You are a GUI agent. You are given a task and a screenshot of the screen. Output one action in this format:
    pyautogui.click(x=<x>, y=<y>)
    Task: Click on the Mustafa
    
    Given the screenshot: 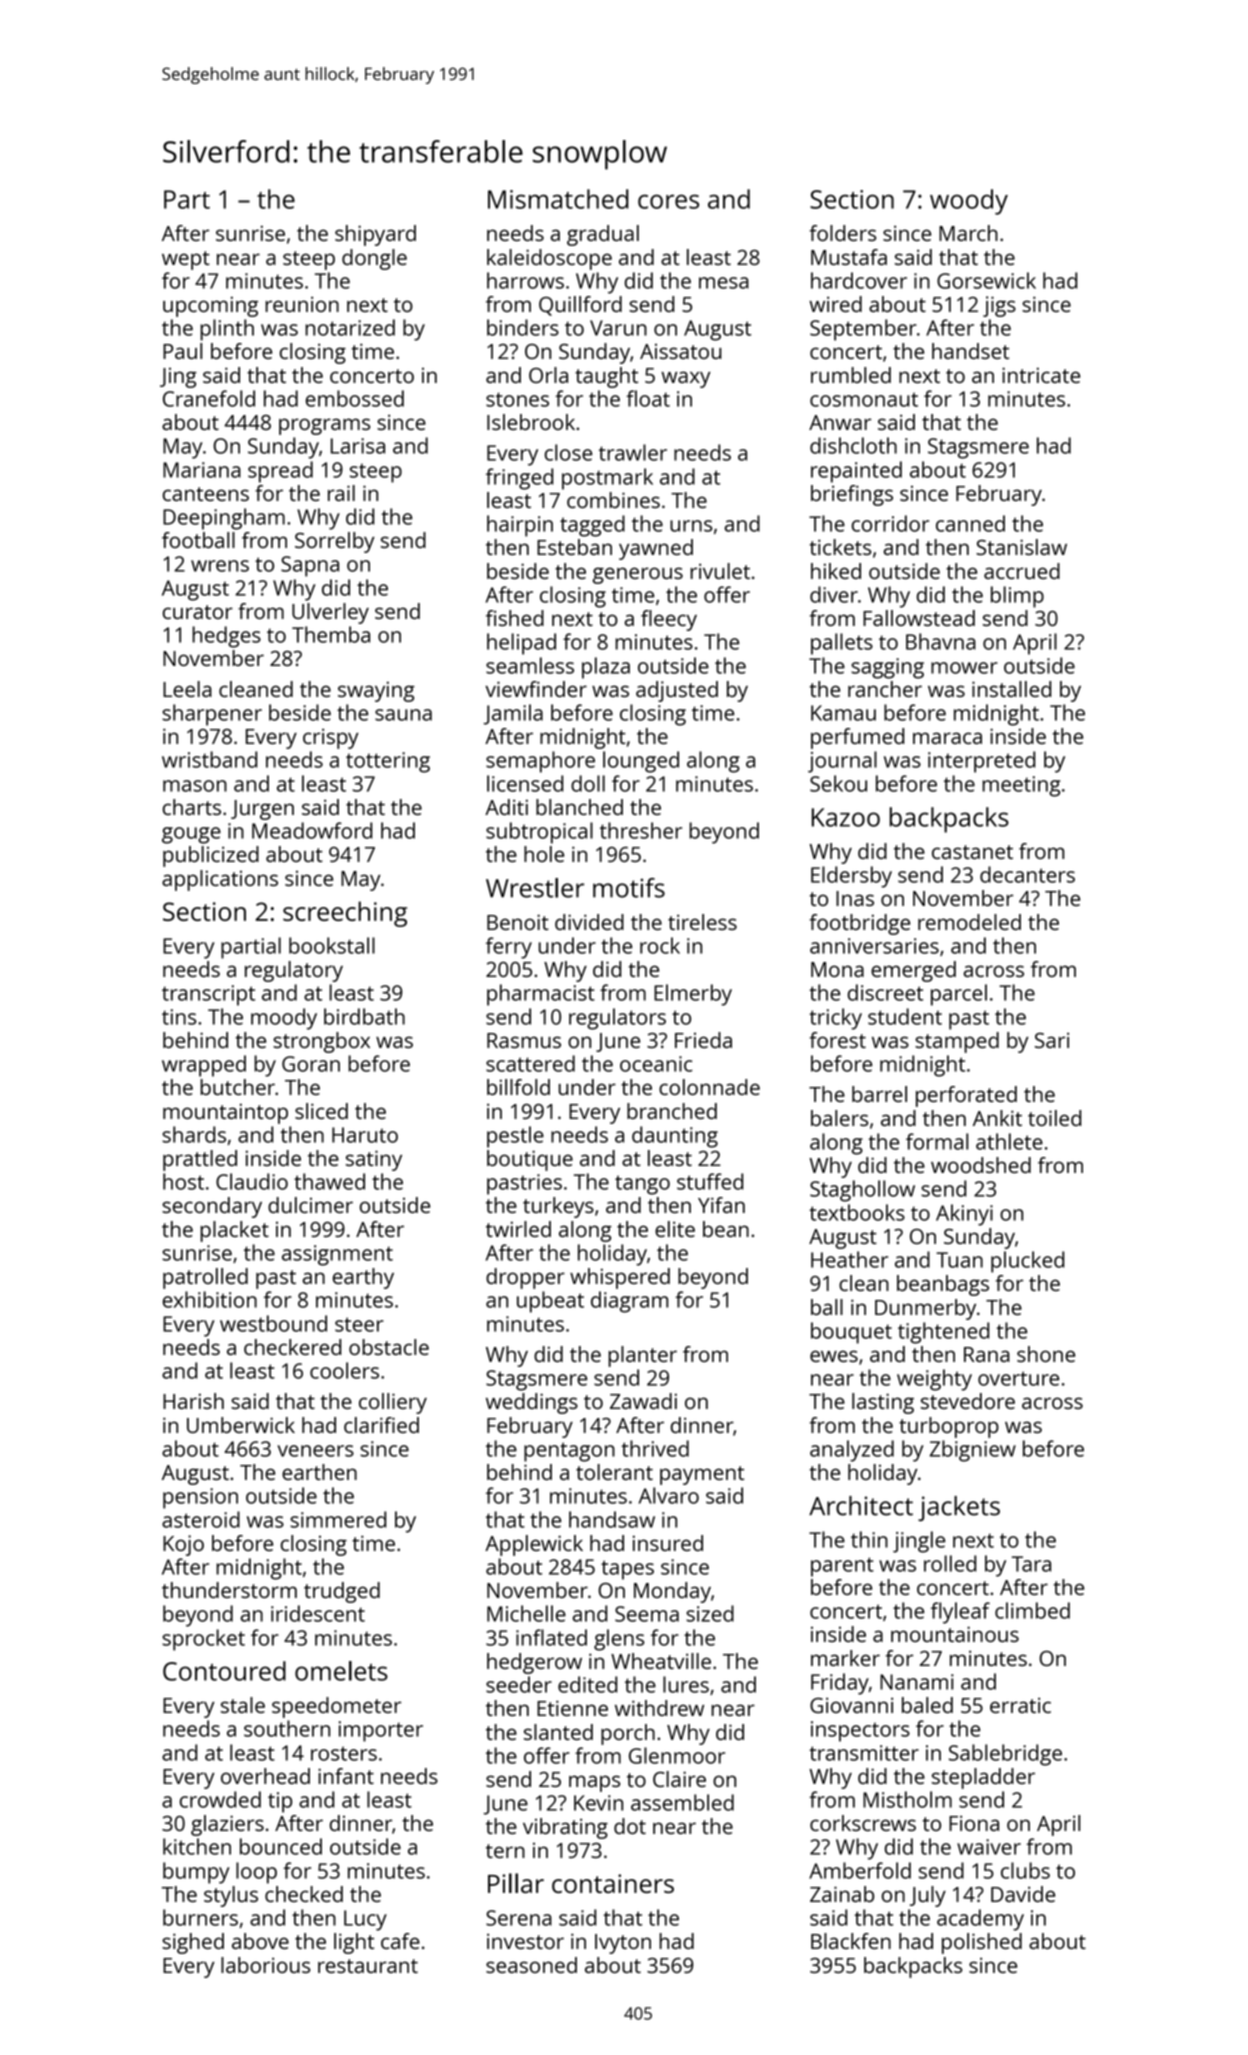 What is the action you would take?
    pyautogui.click(x=849, y=257)
